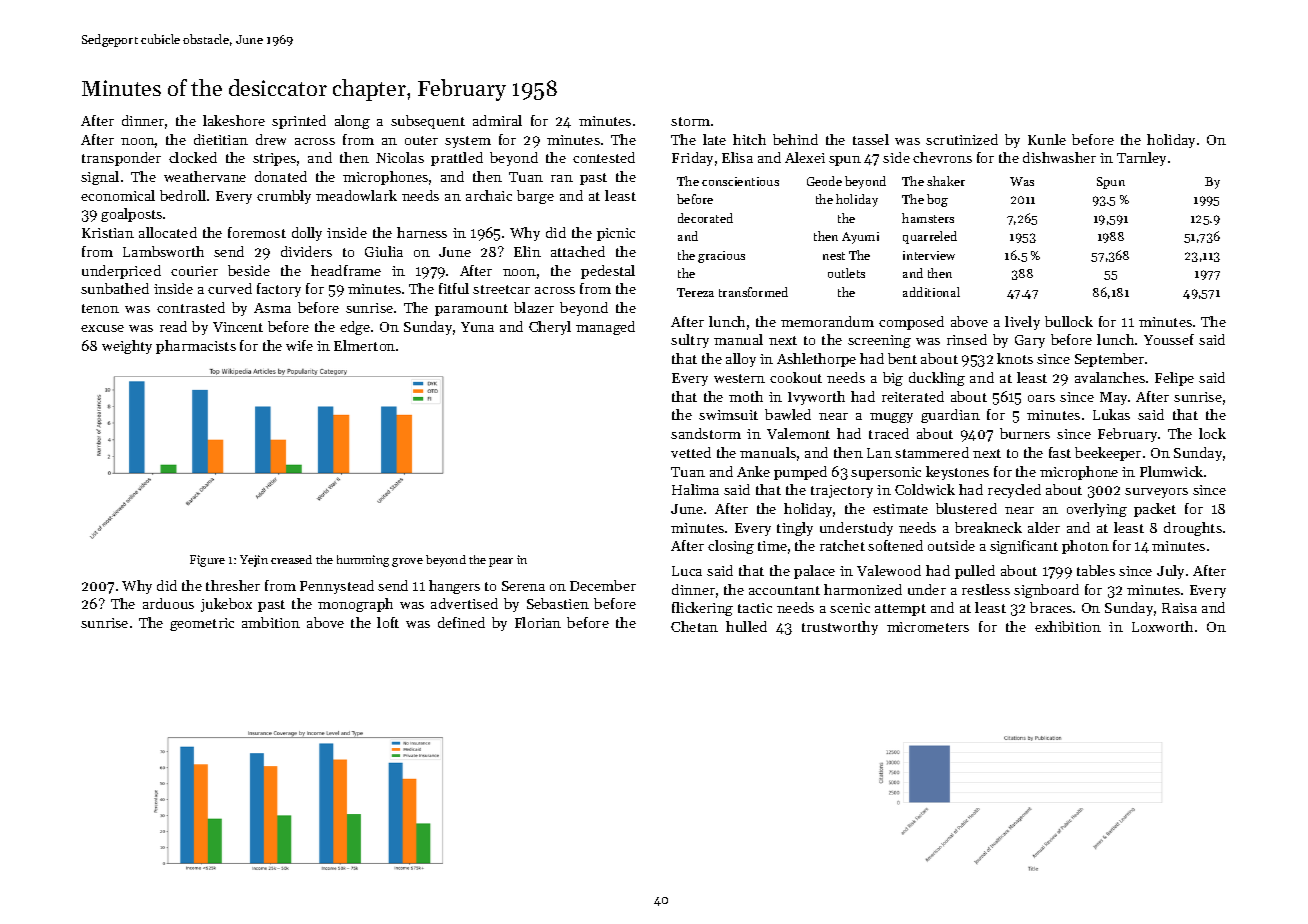 Image resolution: width=1308 pixels, height=924 pixels. Describe the element at coordinates (121, 159) in the image. I see `transponder` at that location.
